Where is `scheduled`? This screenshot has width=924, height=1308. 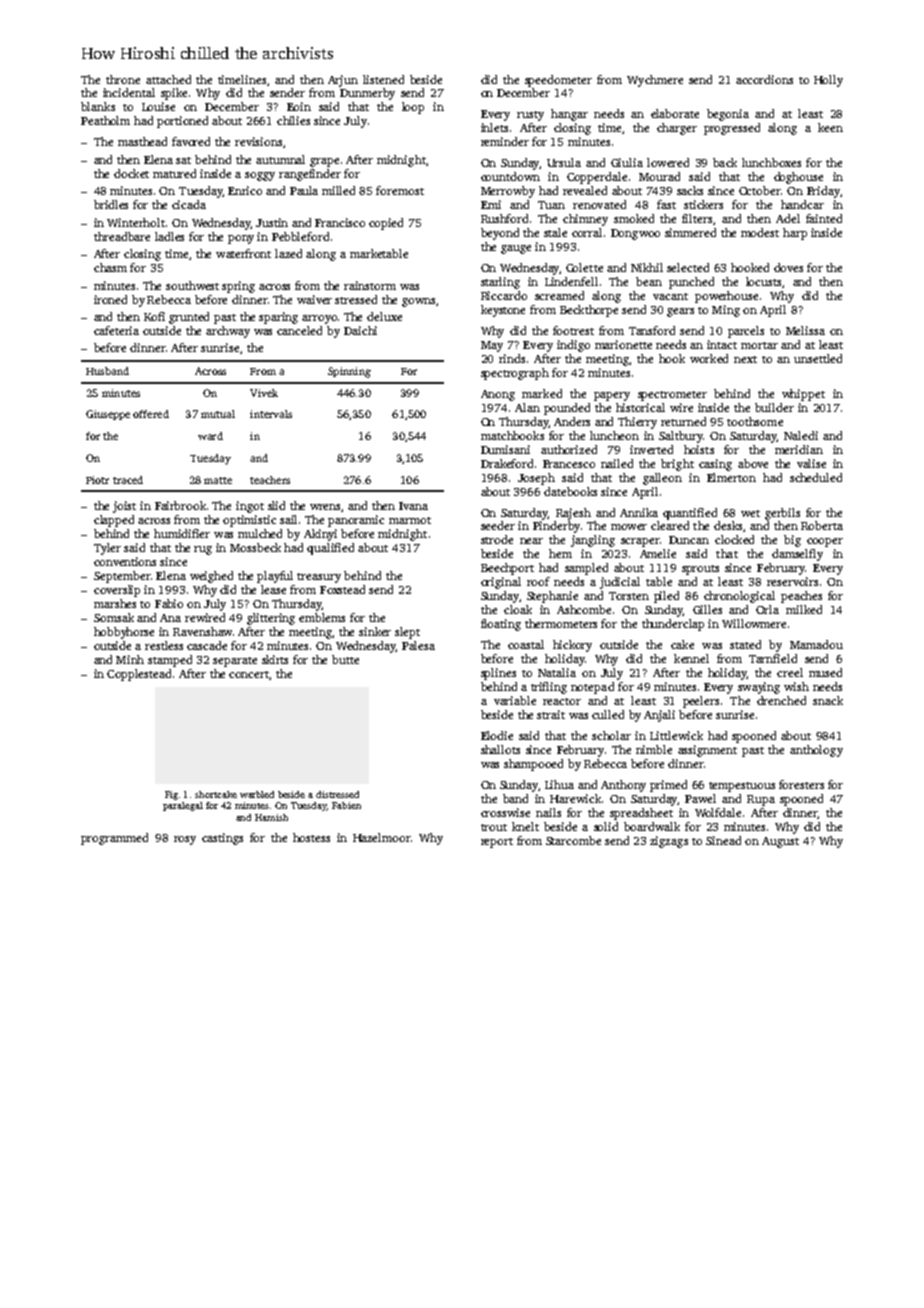
scheduled is located at coordinates (816, 477).
